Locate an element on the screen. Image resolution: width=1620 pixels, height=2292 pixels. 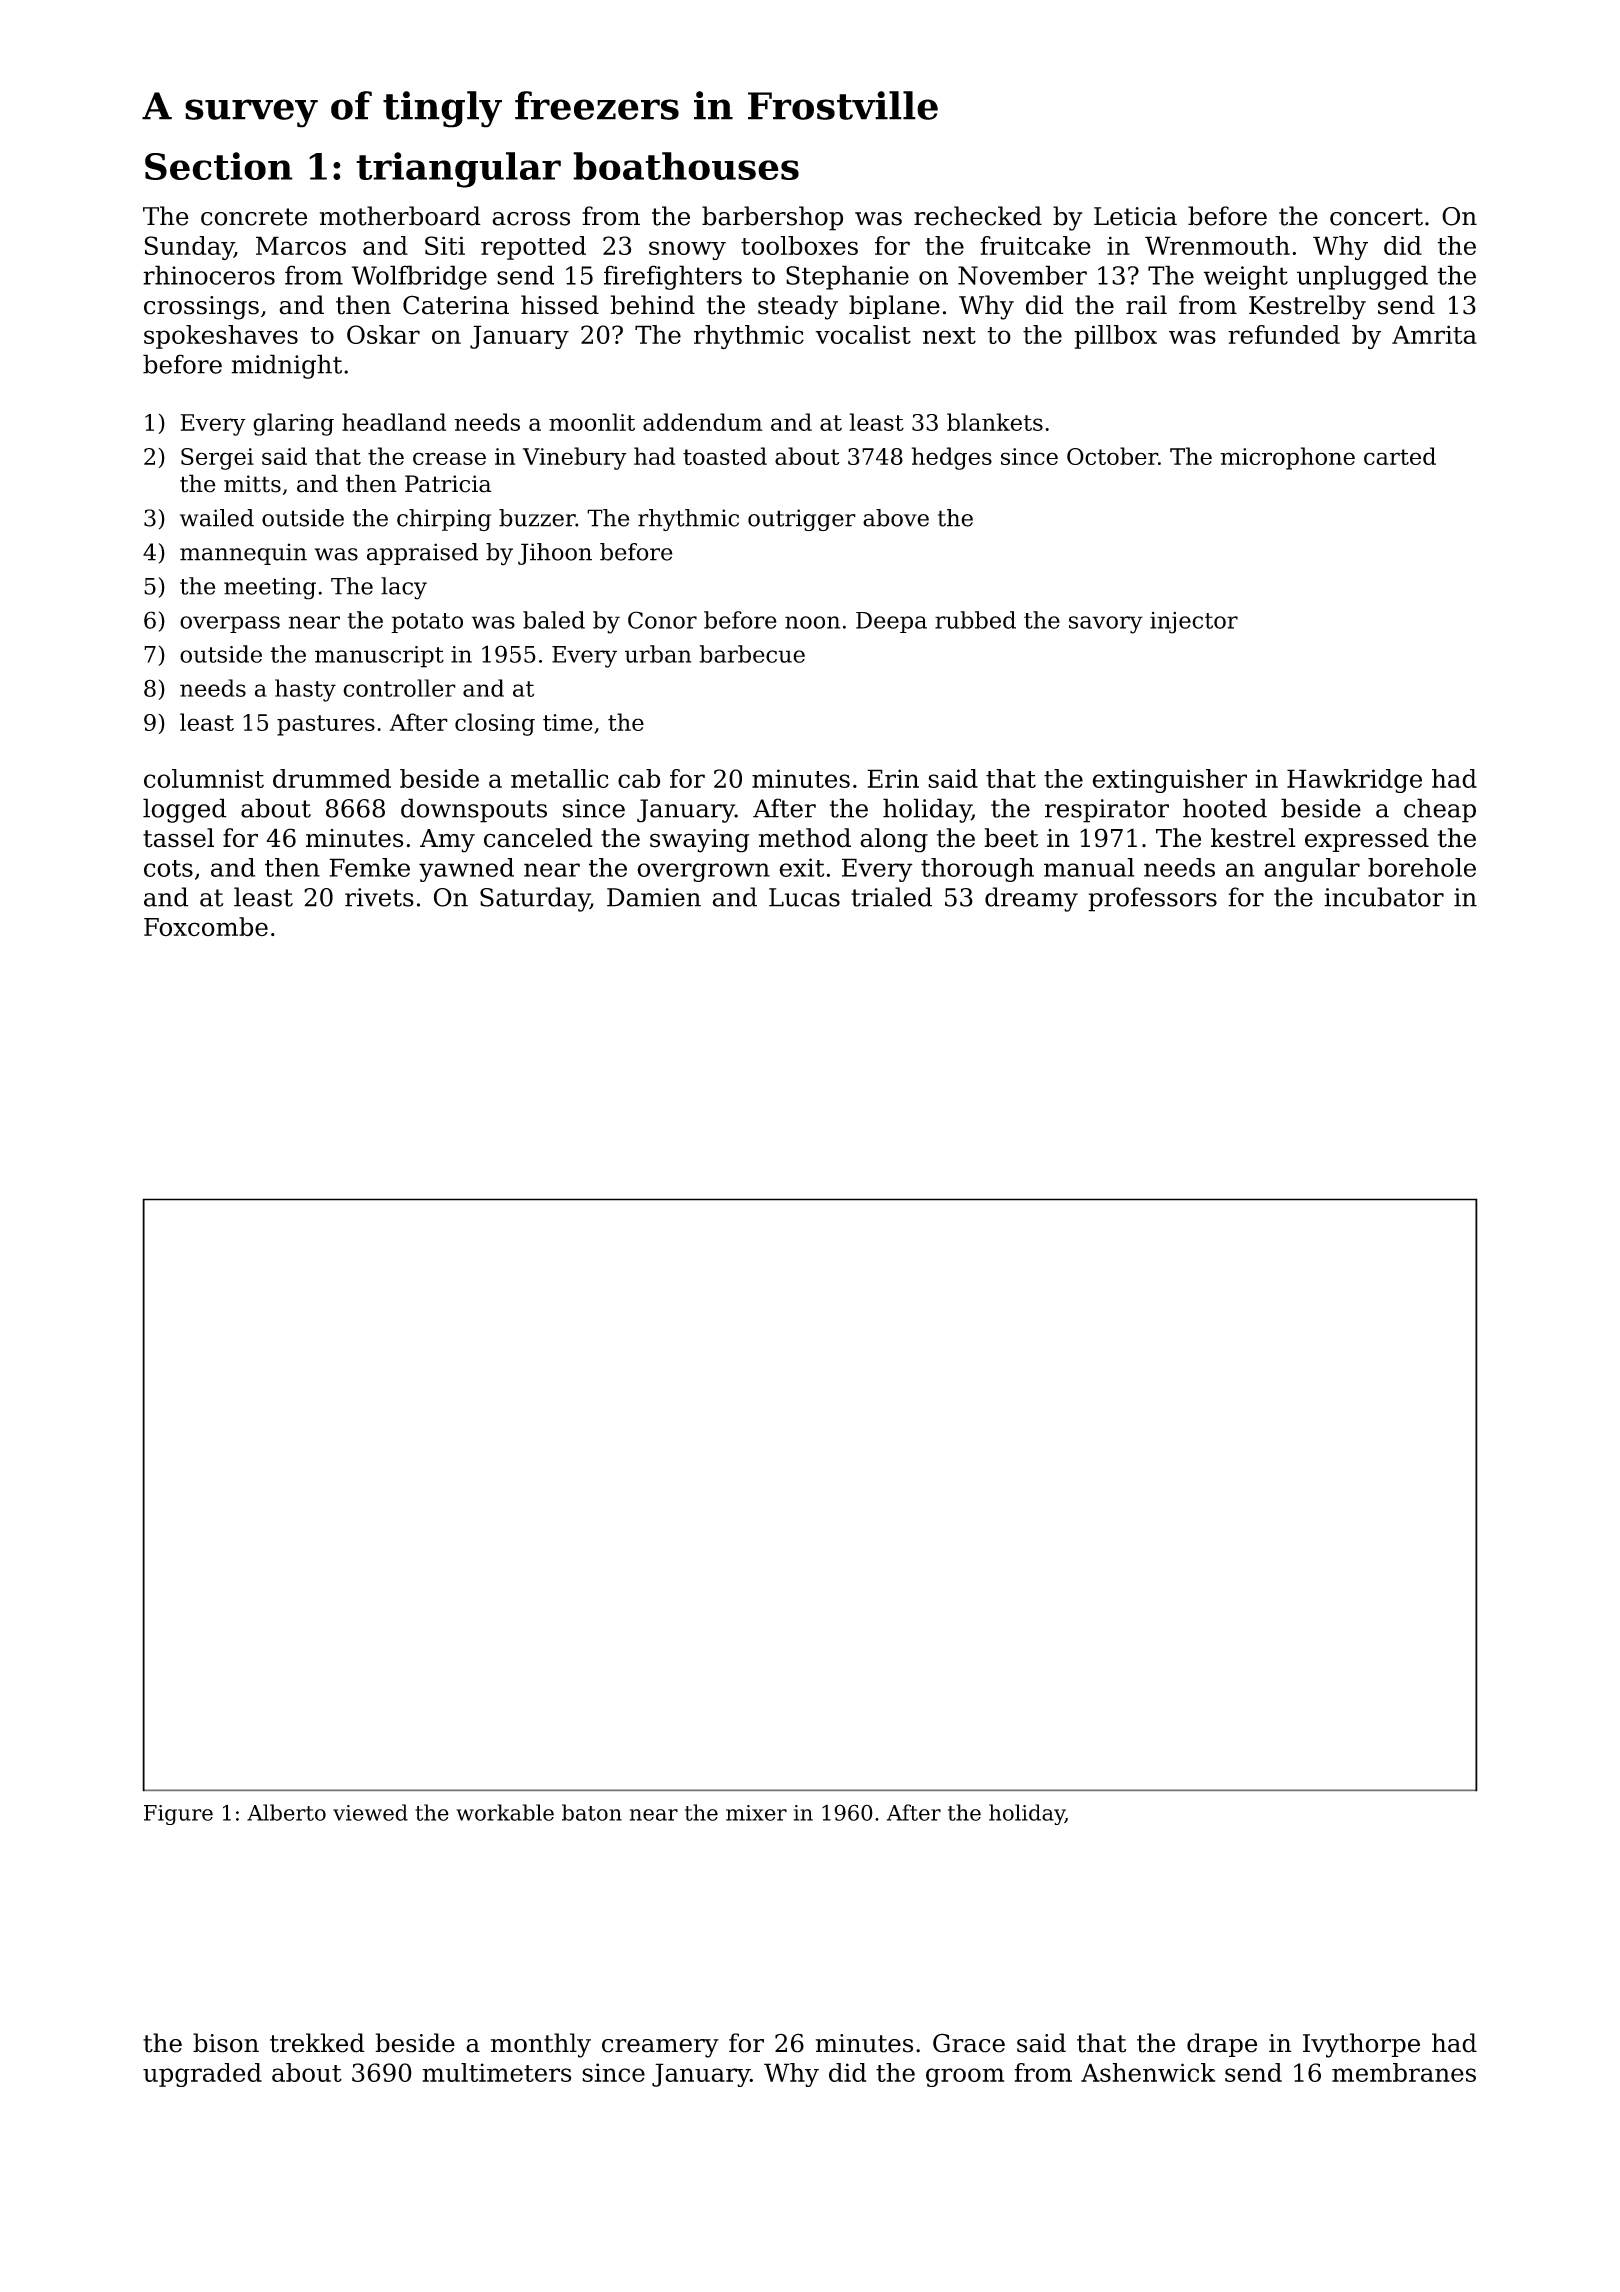
Figure is located at coordinates (178, 1815).
